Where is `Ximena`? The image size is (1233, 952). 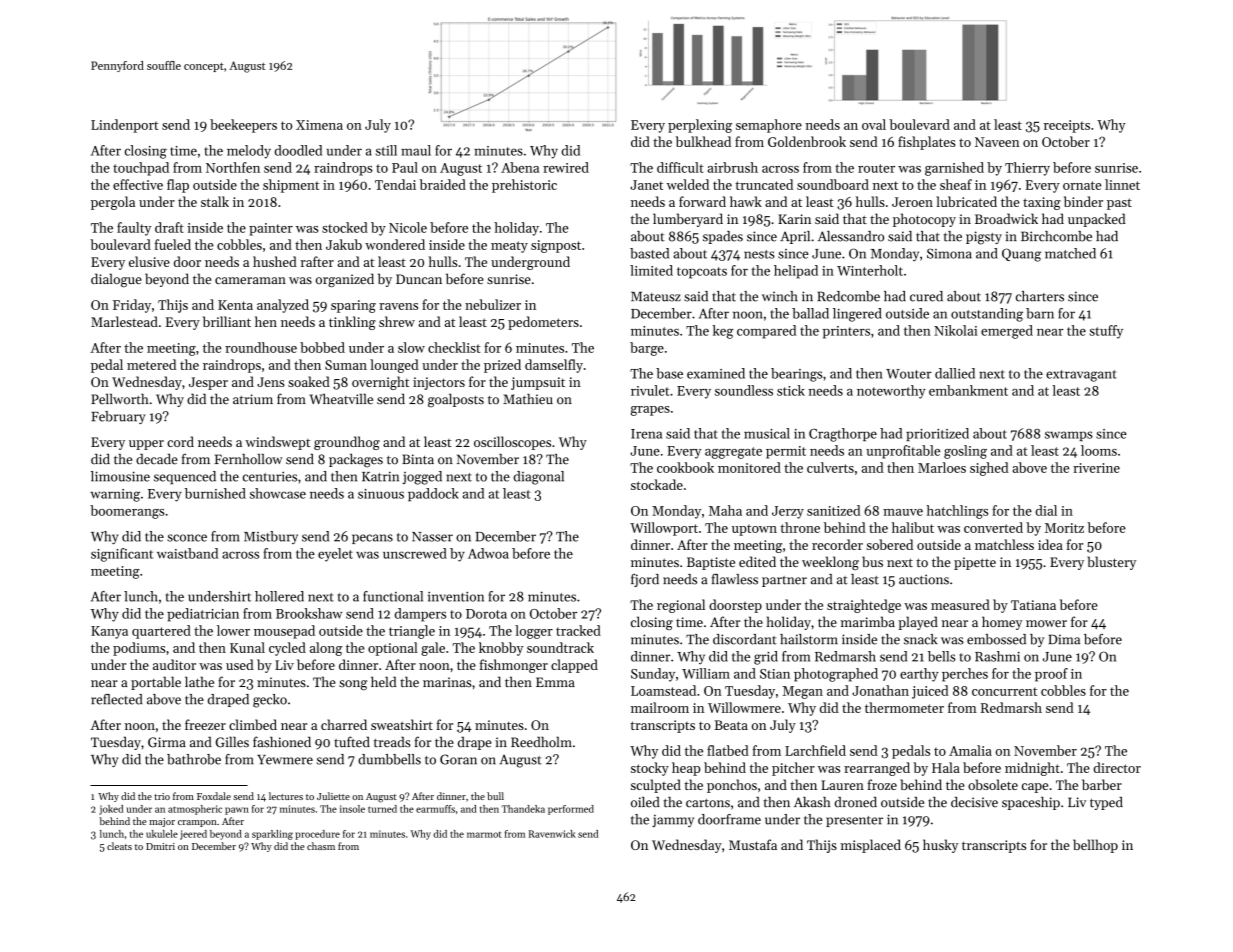
Ximena is located at coordinates (319, 125).
